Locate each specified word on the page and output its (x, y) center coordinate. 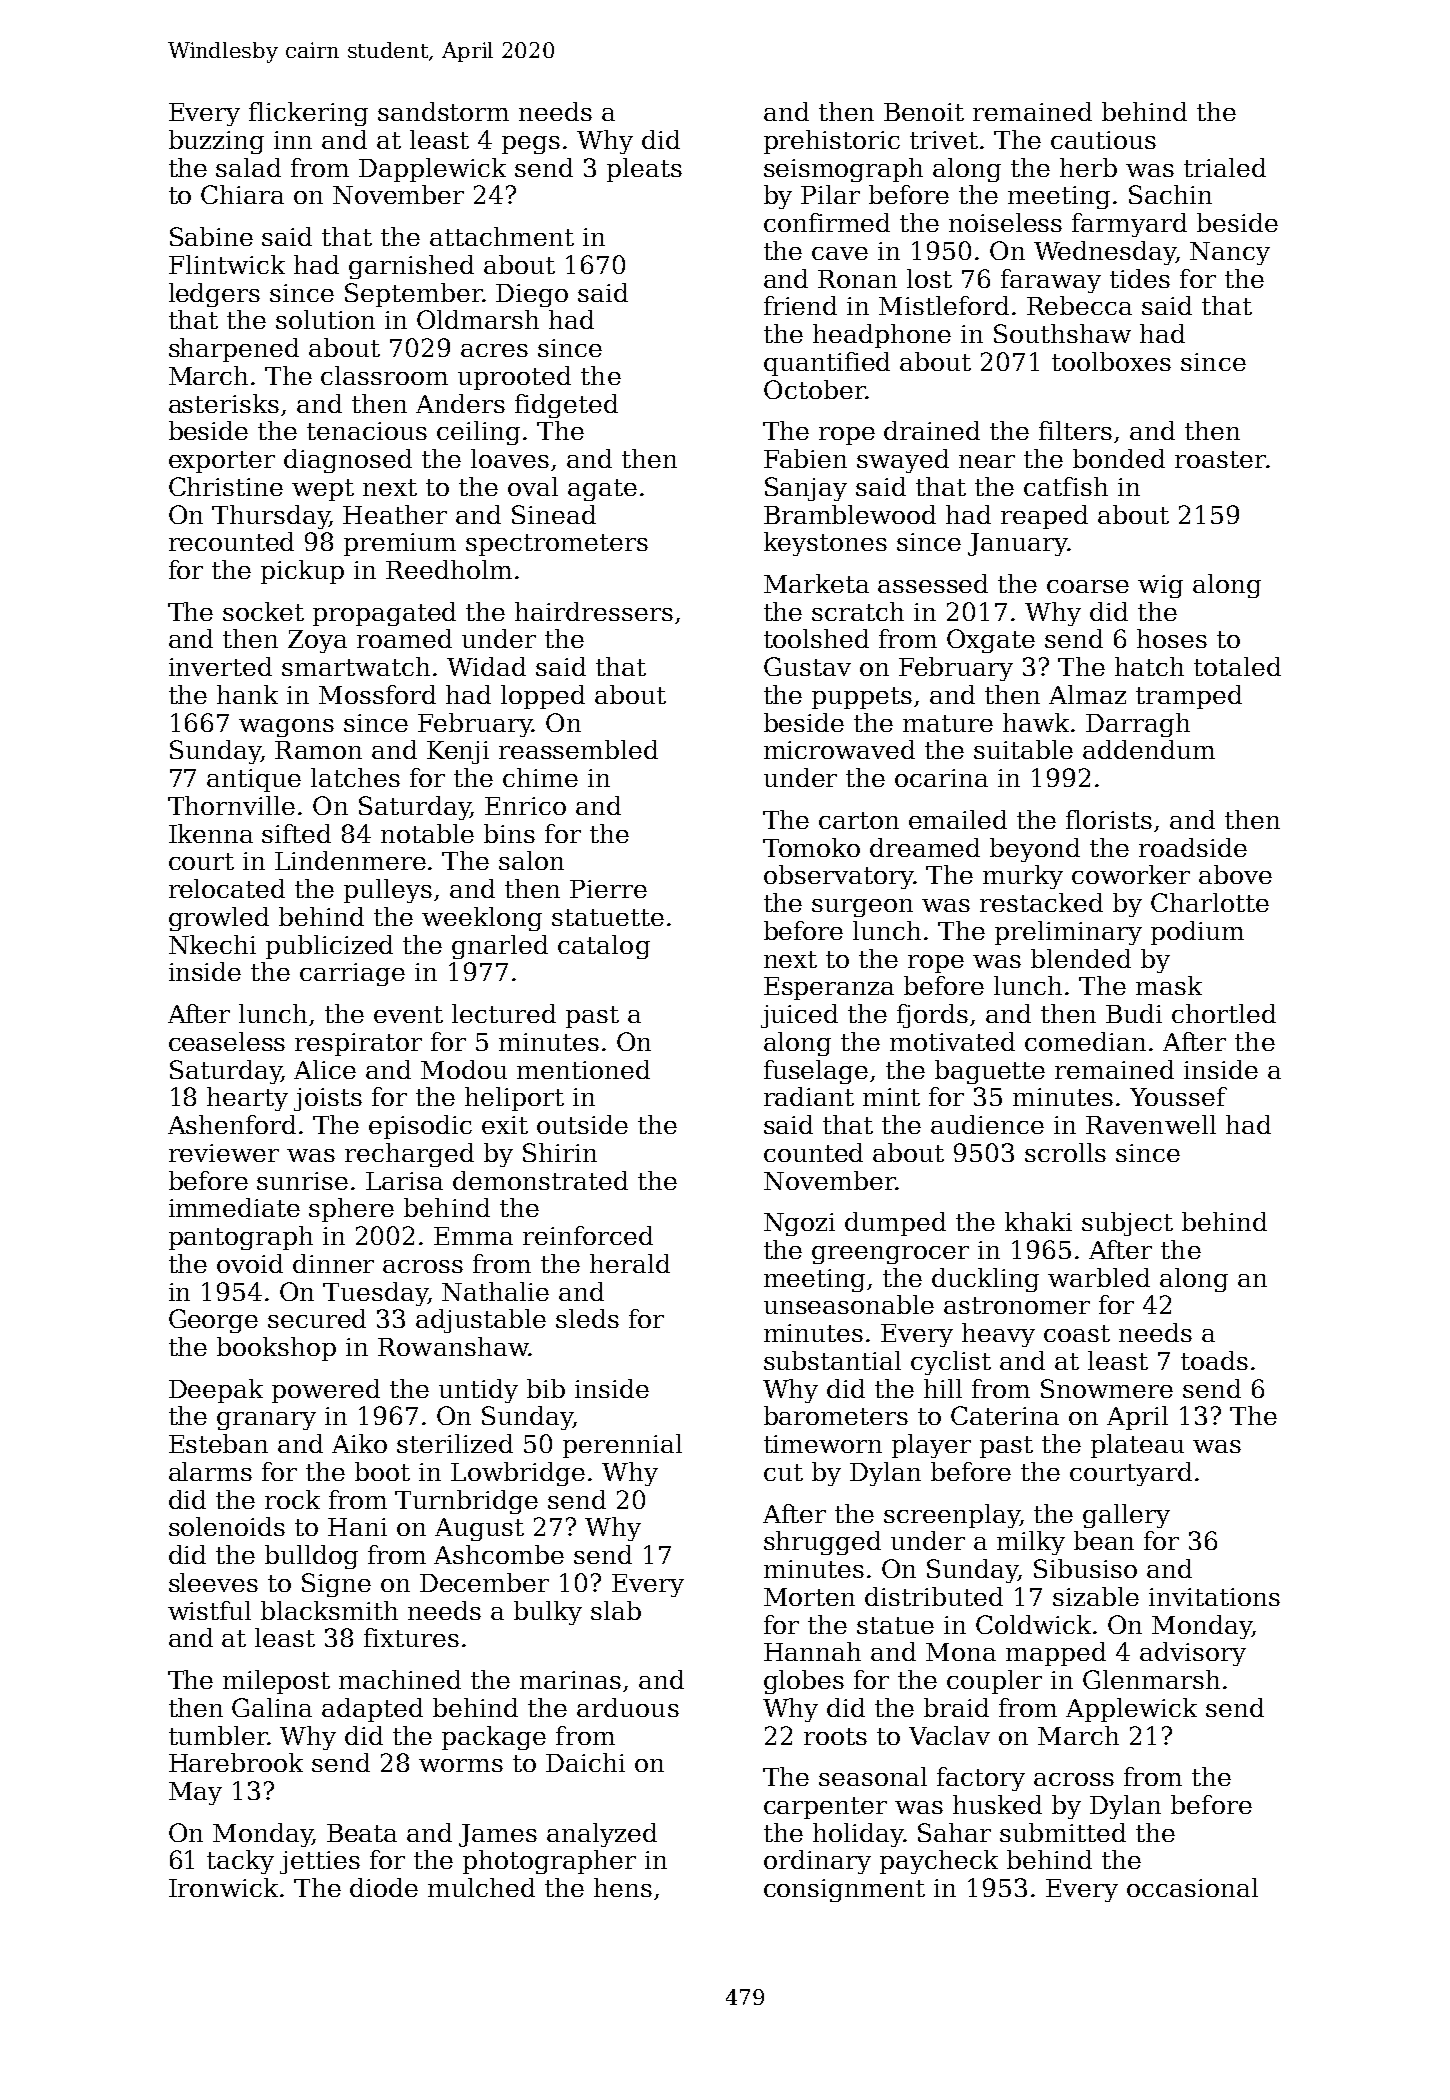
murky (1023, 877)
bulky (548, 1613)
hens (623, 1887)
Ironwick (223, 1887)
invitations (1214, 1597)
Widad (486, 666)
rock (292, 1499)
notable (427, 833)
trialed (1225, 167)
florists (1109, 819)
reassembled (578, 749)
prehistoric (832, 142)
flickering (308, 114)
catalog (604, 947)
